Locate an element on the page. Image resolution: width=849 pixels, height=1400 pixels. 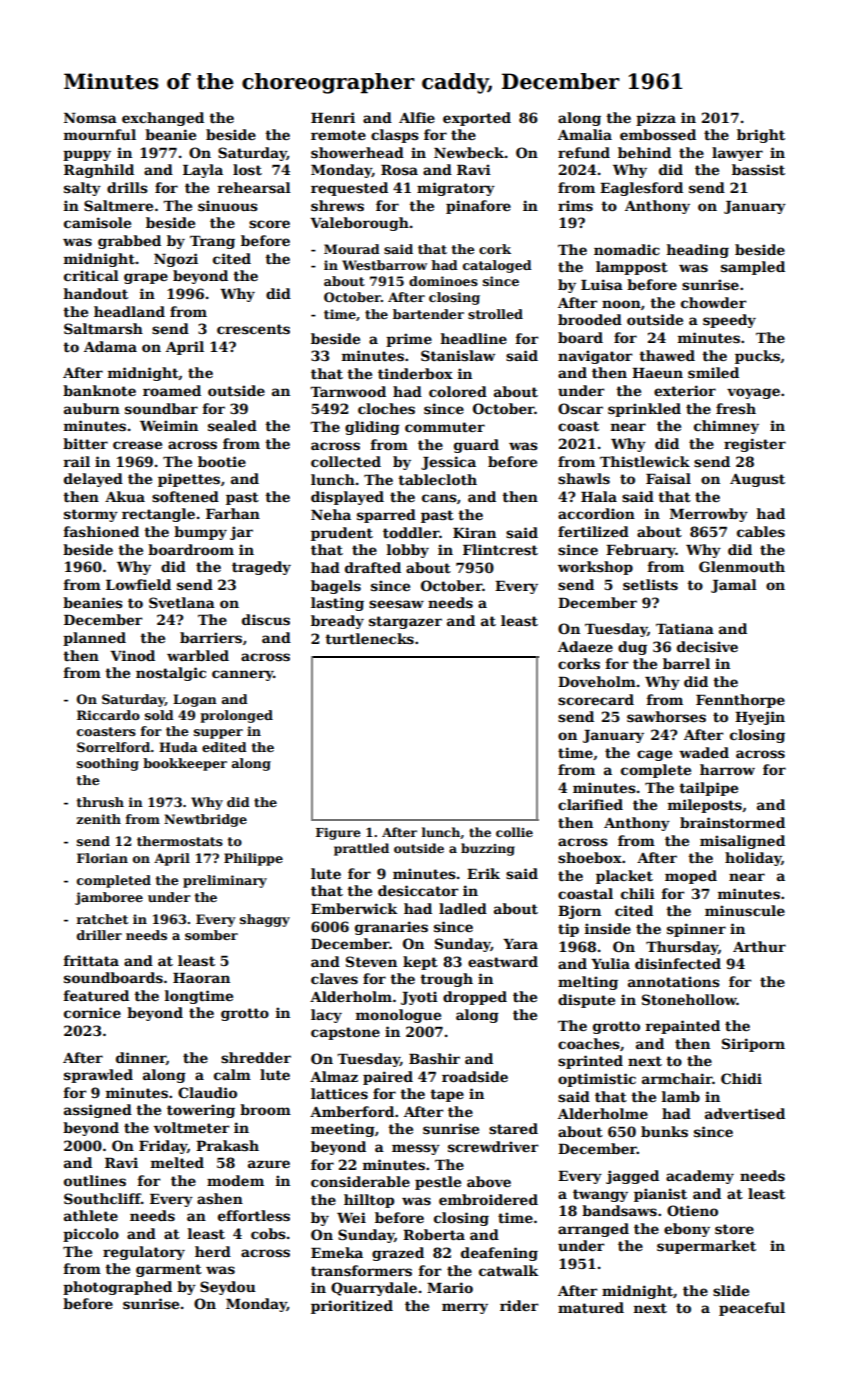
Faisal is located at coordinates (668, 478).
